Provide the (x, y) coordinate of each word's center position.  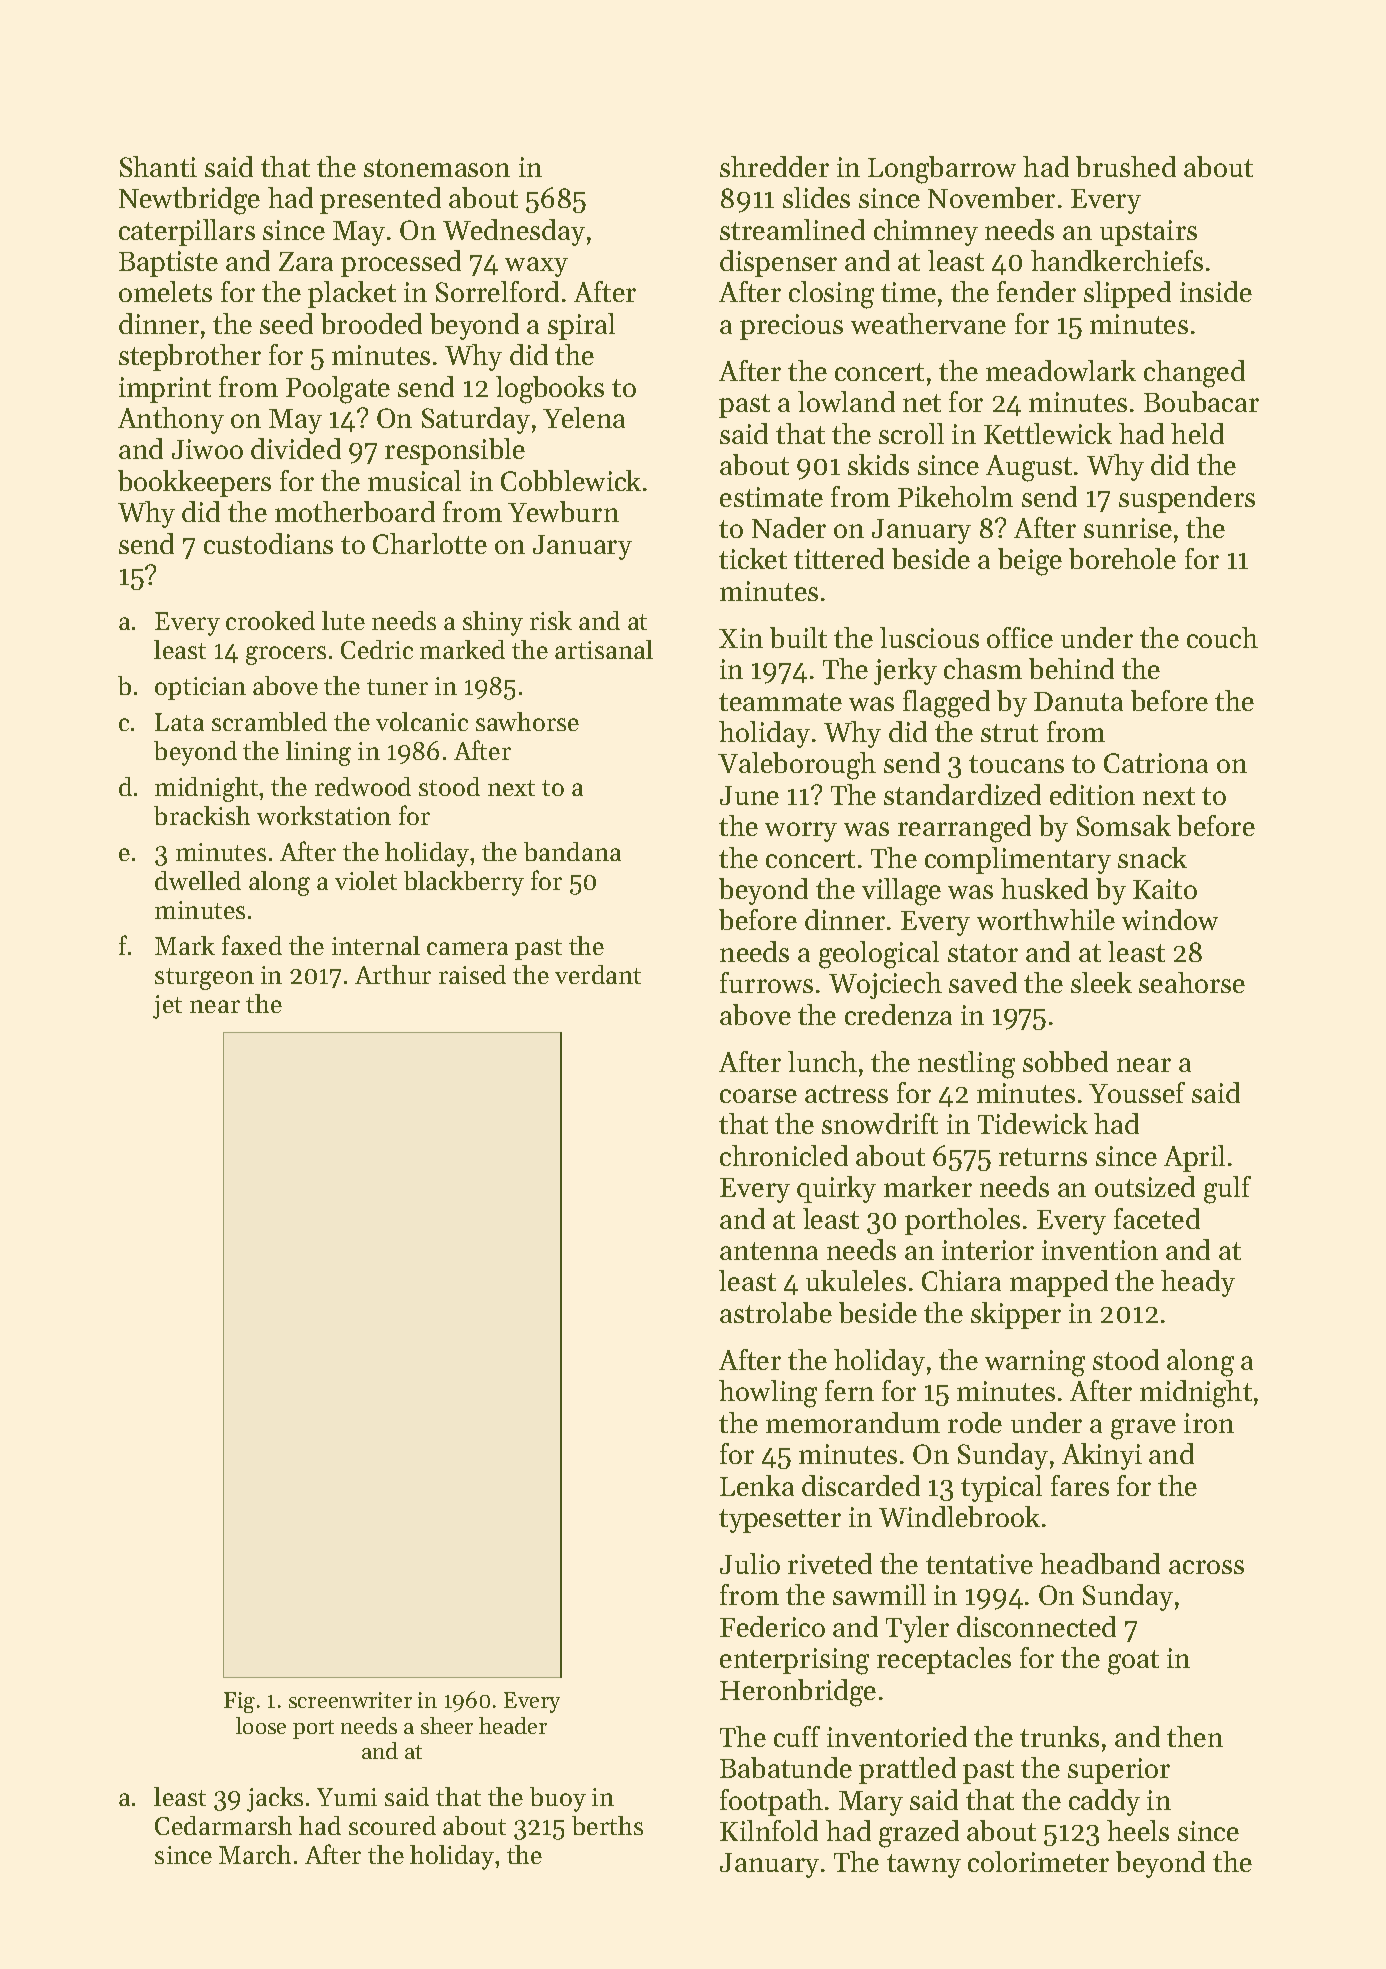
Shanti (158, 166)
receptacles (944, 1660)
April (1194, 1158)
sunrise (1128, 528)
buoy (558, 1799)
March (255, 1854)
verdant (598, 974)
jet (167, 1007)
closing (831, 295)
